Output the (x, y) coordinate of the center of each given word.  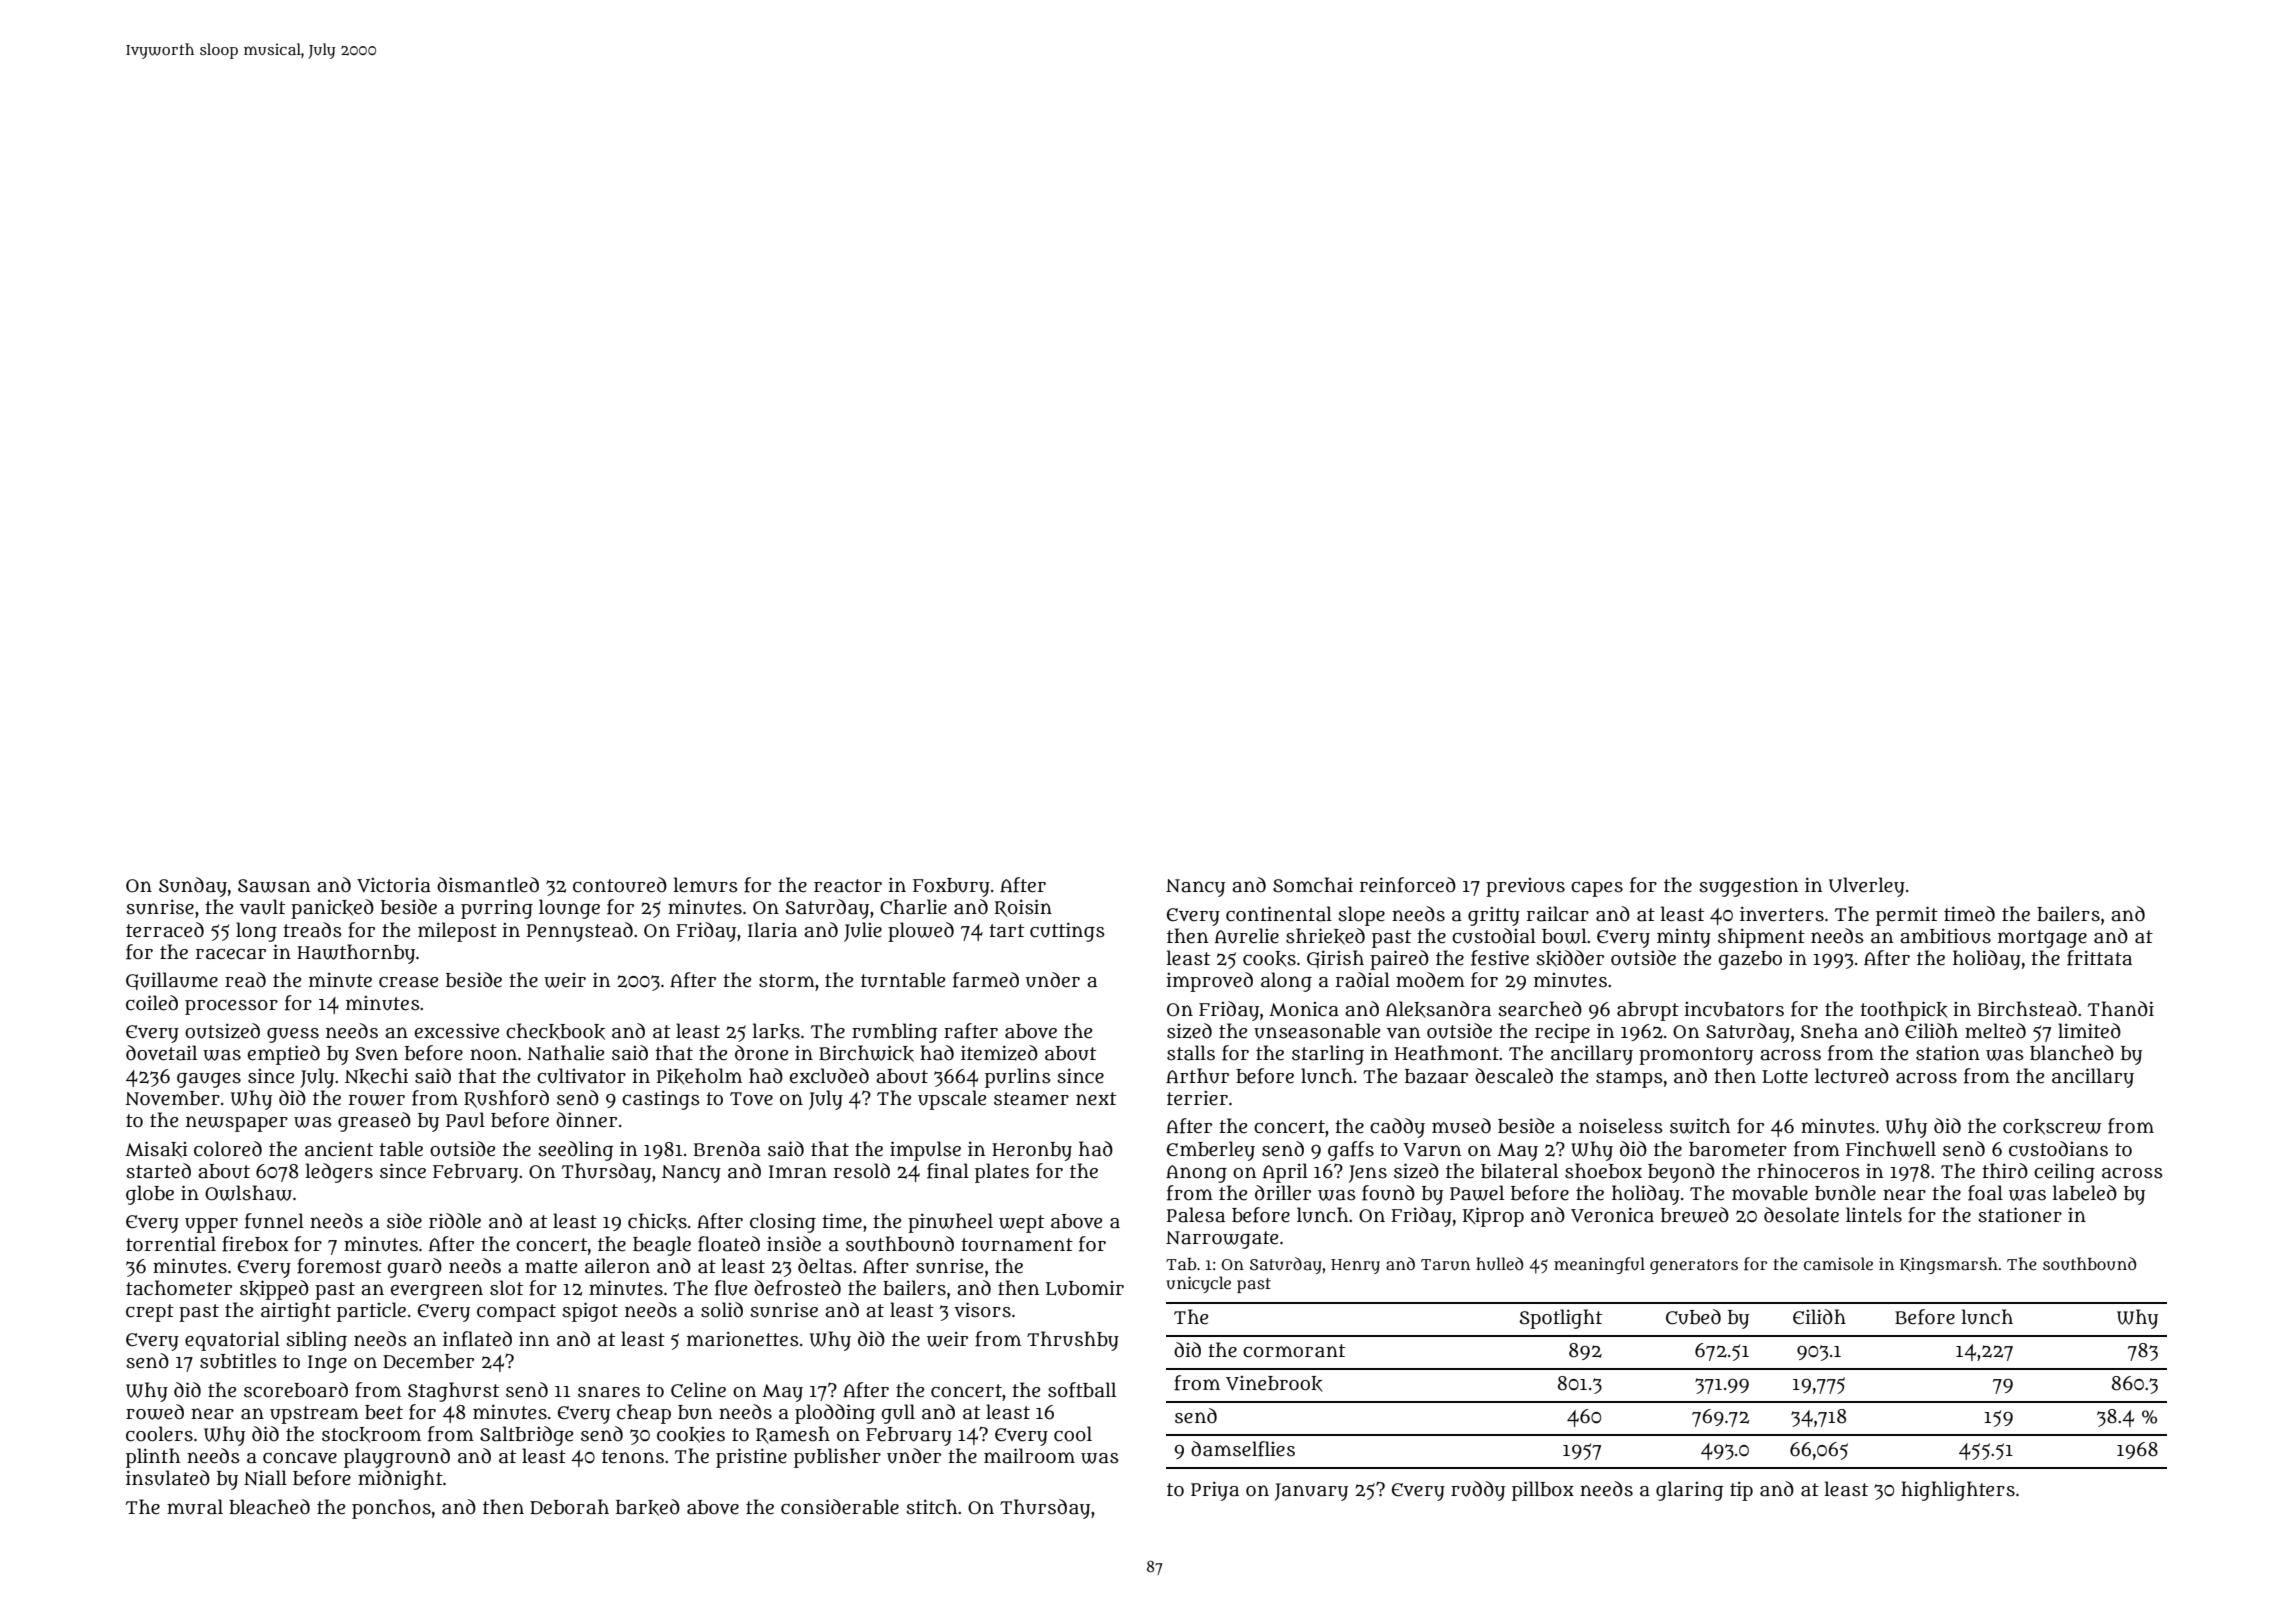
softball (1082, 1390)
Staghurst (453, 1392)
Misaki (156, 1149)
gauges (209, 1080)
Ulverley (1867, 887)
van (1403, 1033)
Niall (265, 1478)
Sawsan (274, 886)
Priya (1215, 1491)
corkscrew (2052, 1127)
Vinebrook (1274, 1384)
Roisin (1023, 908)
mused (1461, 1126)
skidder (1570, 958)
